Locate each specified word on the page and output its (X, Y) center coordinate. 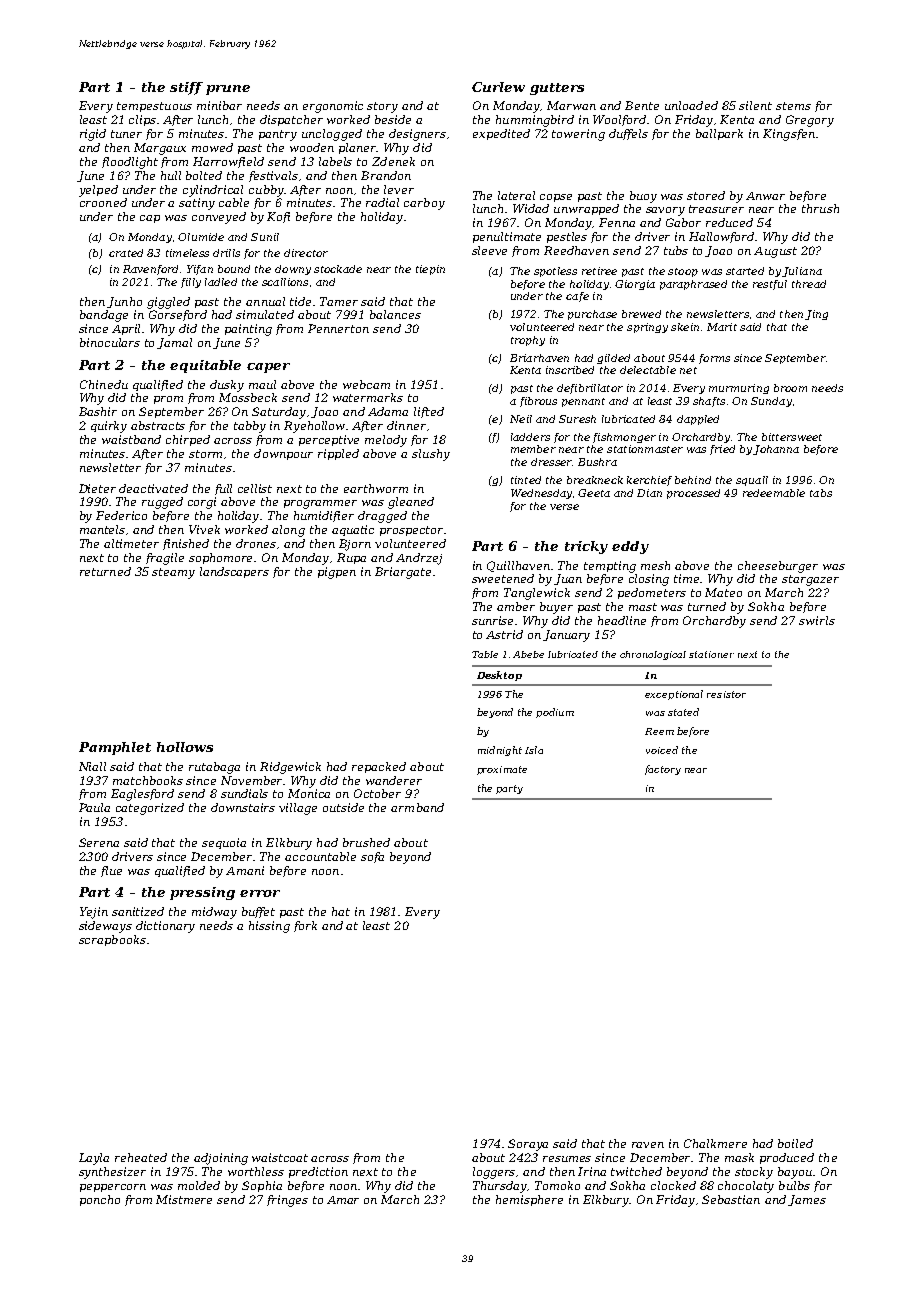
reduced (729, 222)
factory (663, 770)
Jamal (174, 343)
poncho (100, 1200)
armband (417, 807)
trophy (528, 341)
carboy (424, 204)
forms (714, 359)
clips (142, 120)
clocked (673, 1185)
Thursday (500, 1187)
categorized (150, 809)
